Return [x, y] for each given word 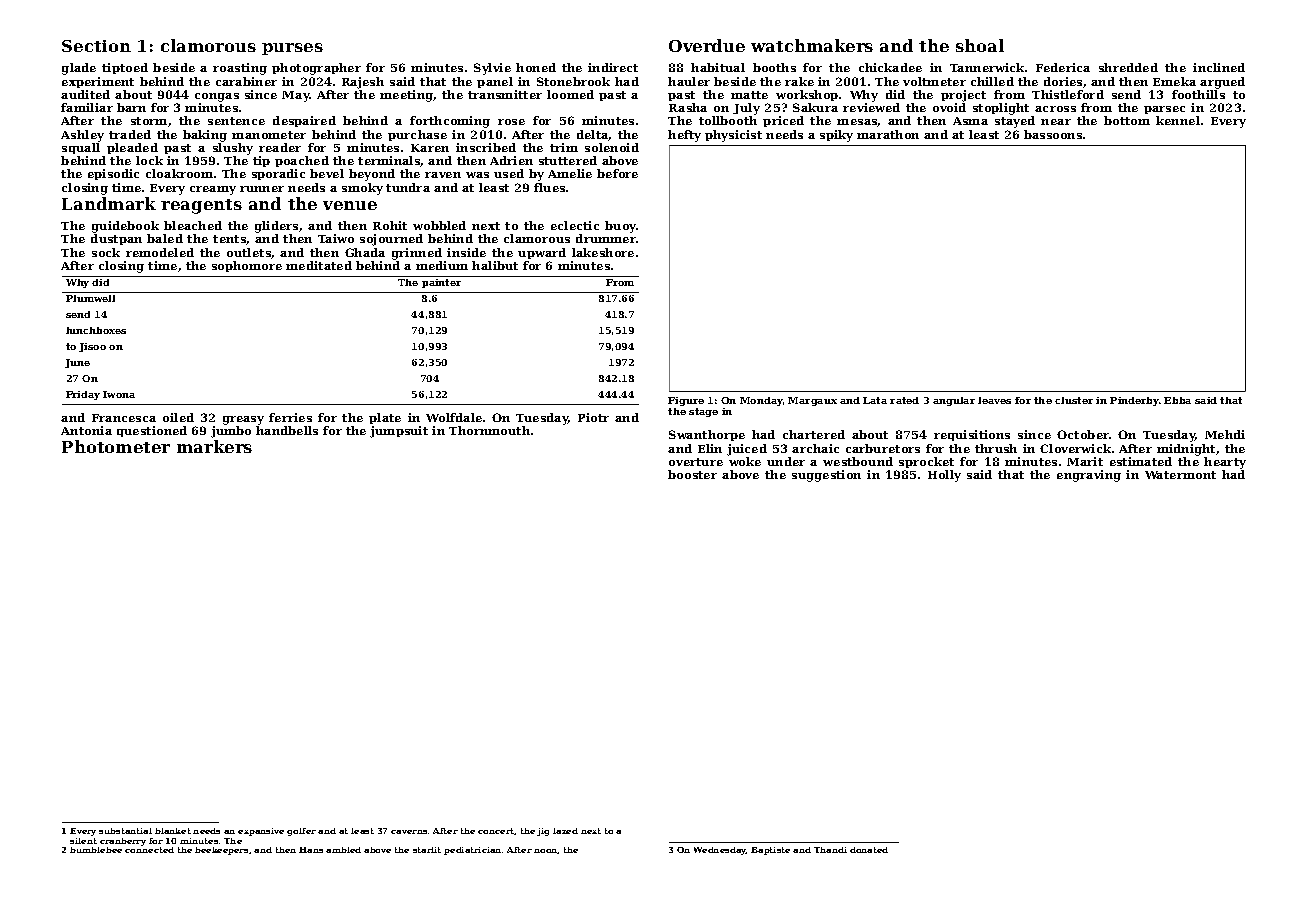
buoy [621, 227]
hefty [684, 136]
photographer [316, 69]
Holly [944, 476]
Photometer [116, 446]
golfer [301, 832]
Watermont [1180, 475]
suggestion [826, 476]
